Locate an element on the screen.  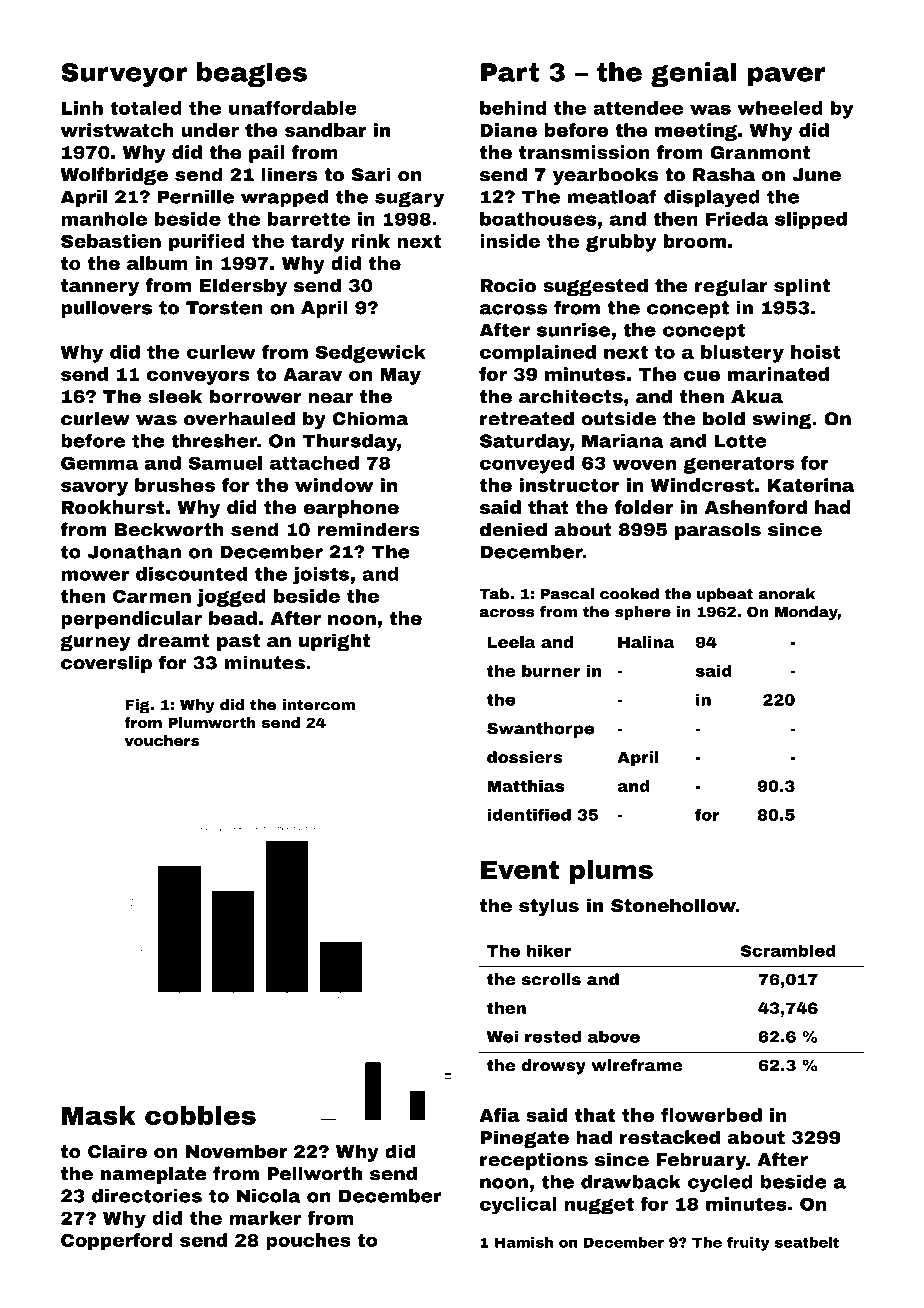
swing is located at coordinates (781, 420).
